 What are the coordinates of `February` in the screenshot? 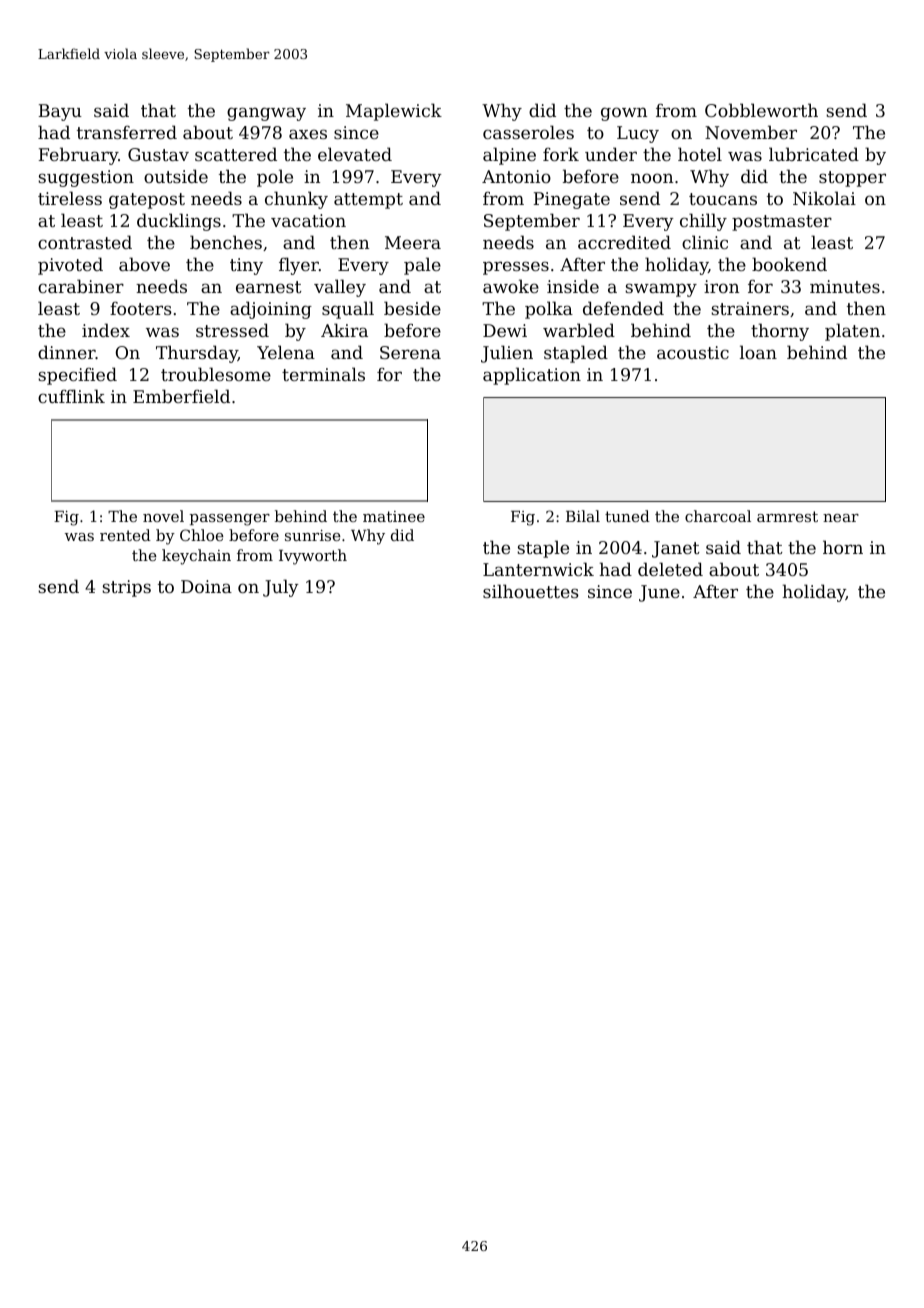 It's located at (78, 156).
